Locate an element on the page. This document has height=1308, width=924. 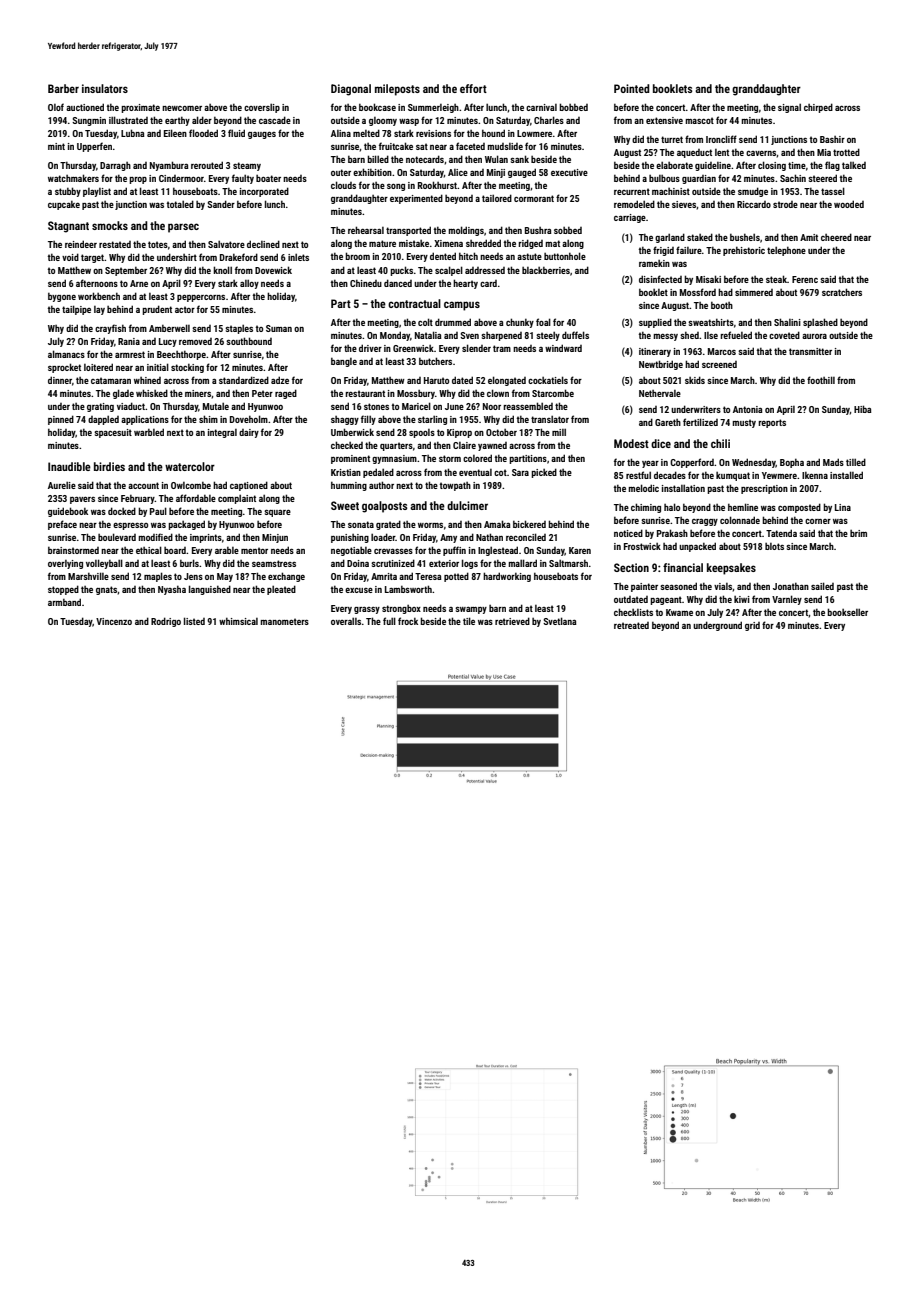
Barber is located at coordinates (63, 88).
